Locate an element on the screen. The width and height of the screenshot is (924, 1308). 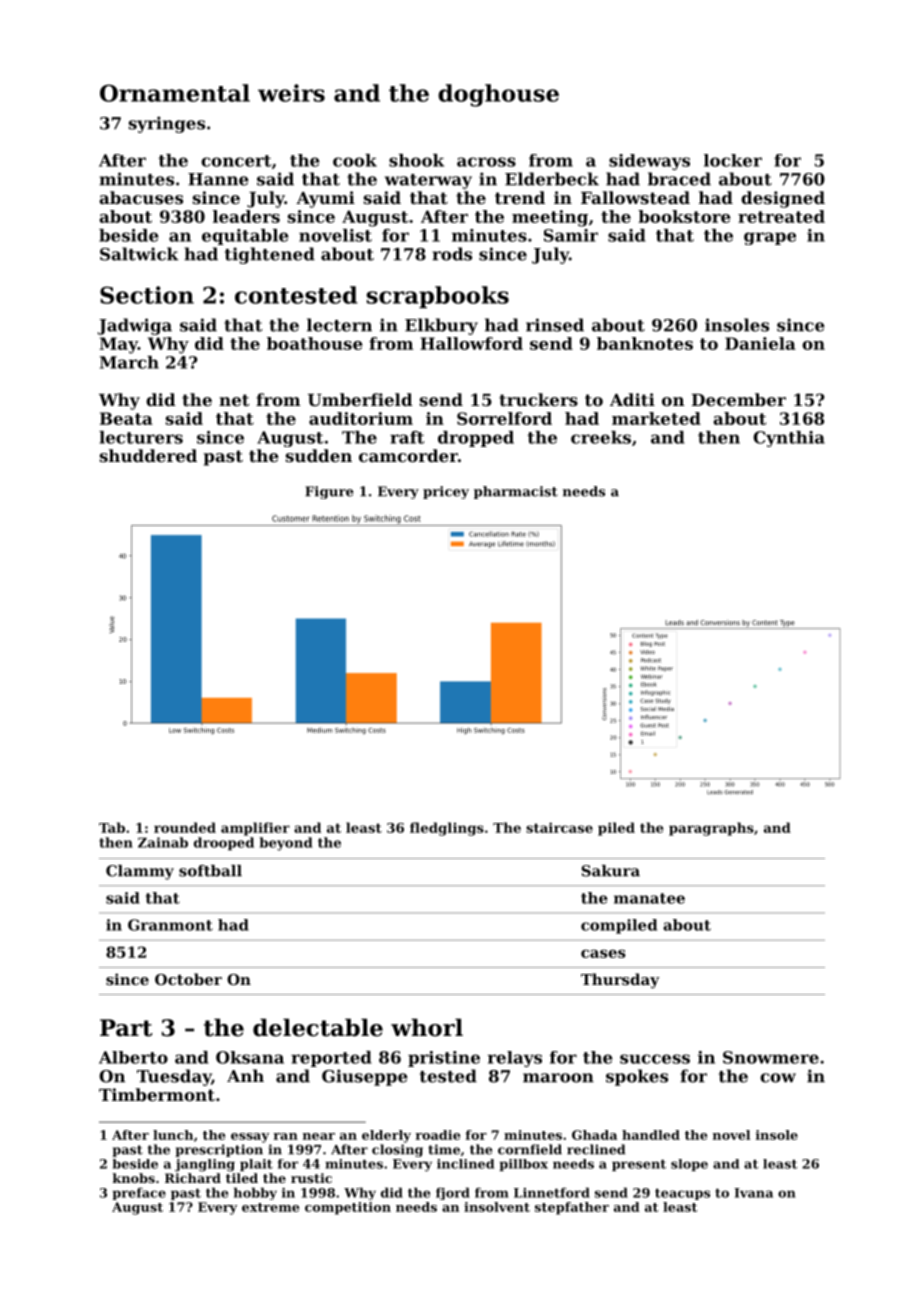
designed is located at coordinates (783, 199).
